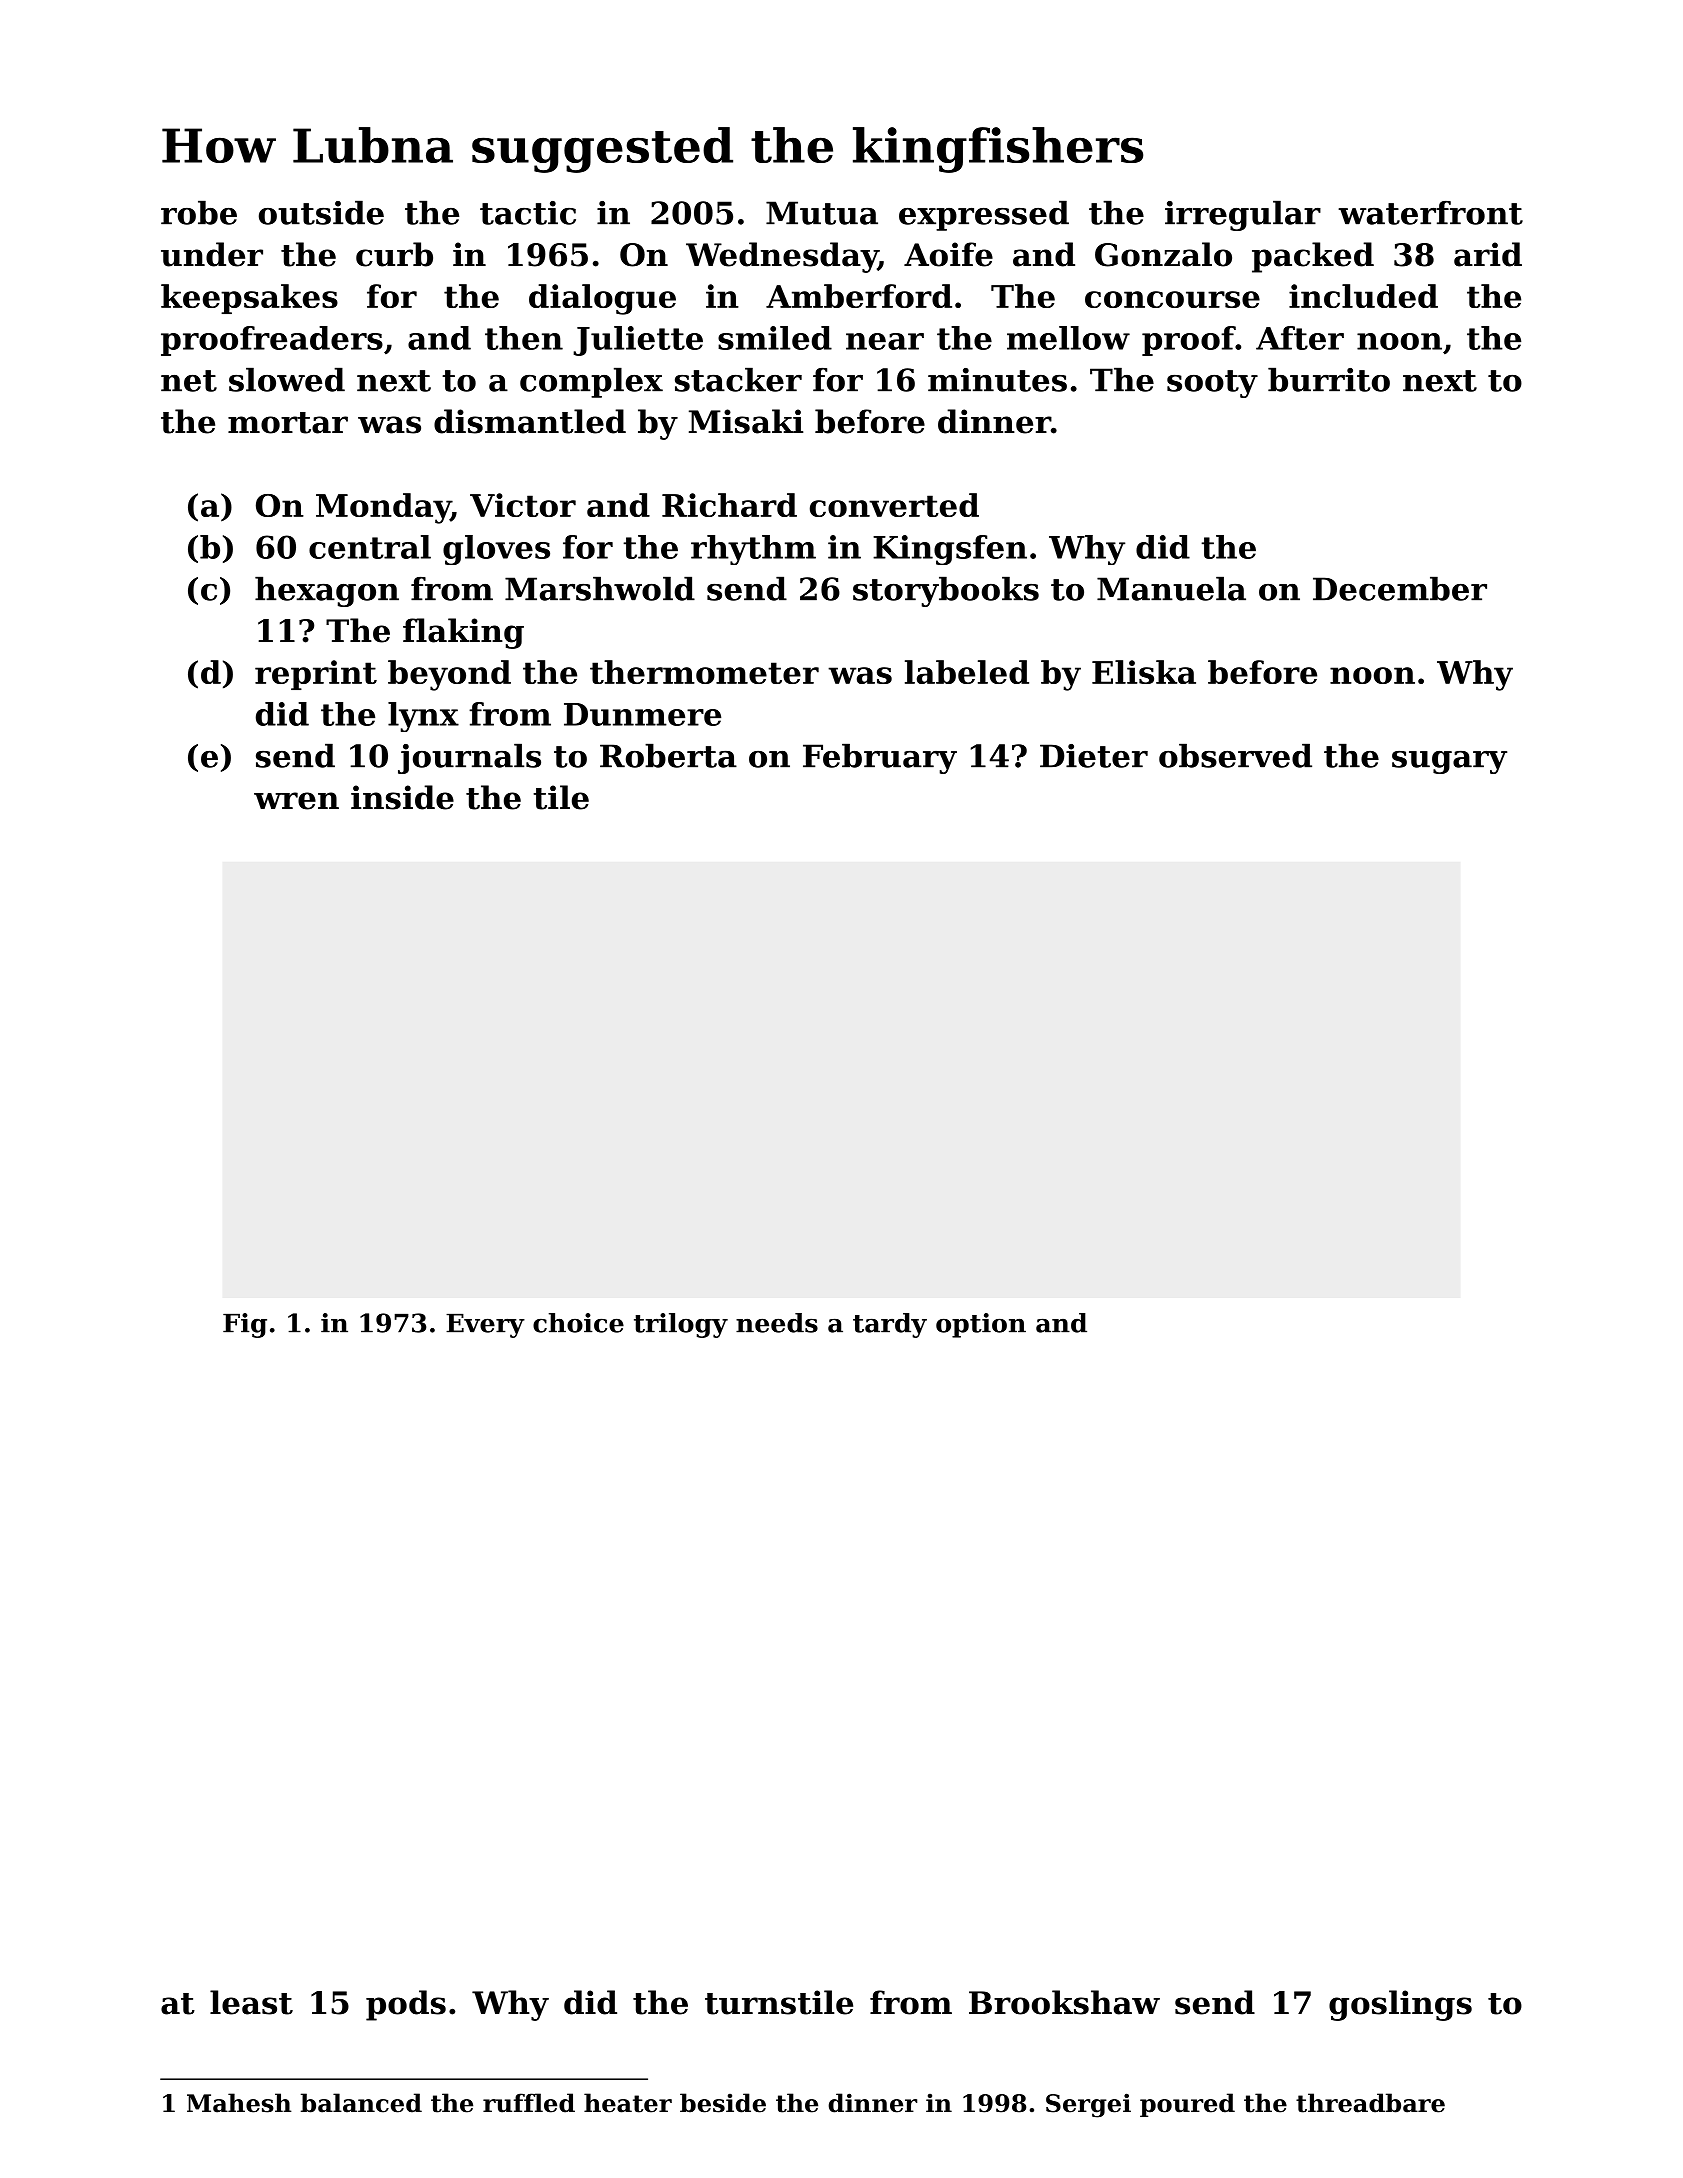  I want to click on Kingsfen, so click(950, 550).
